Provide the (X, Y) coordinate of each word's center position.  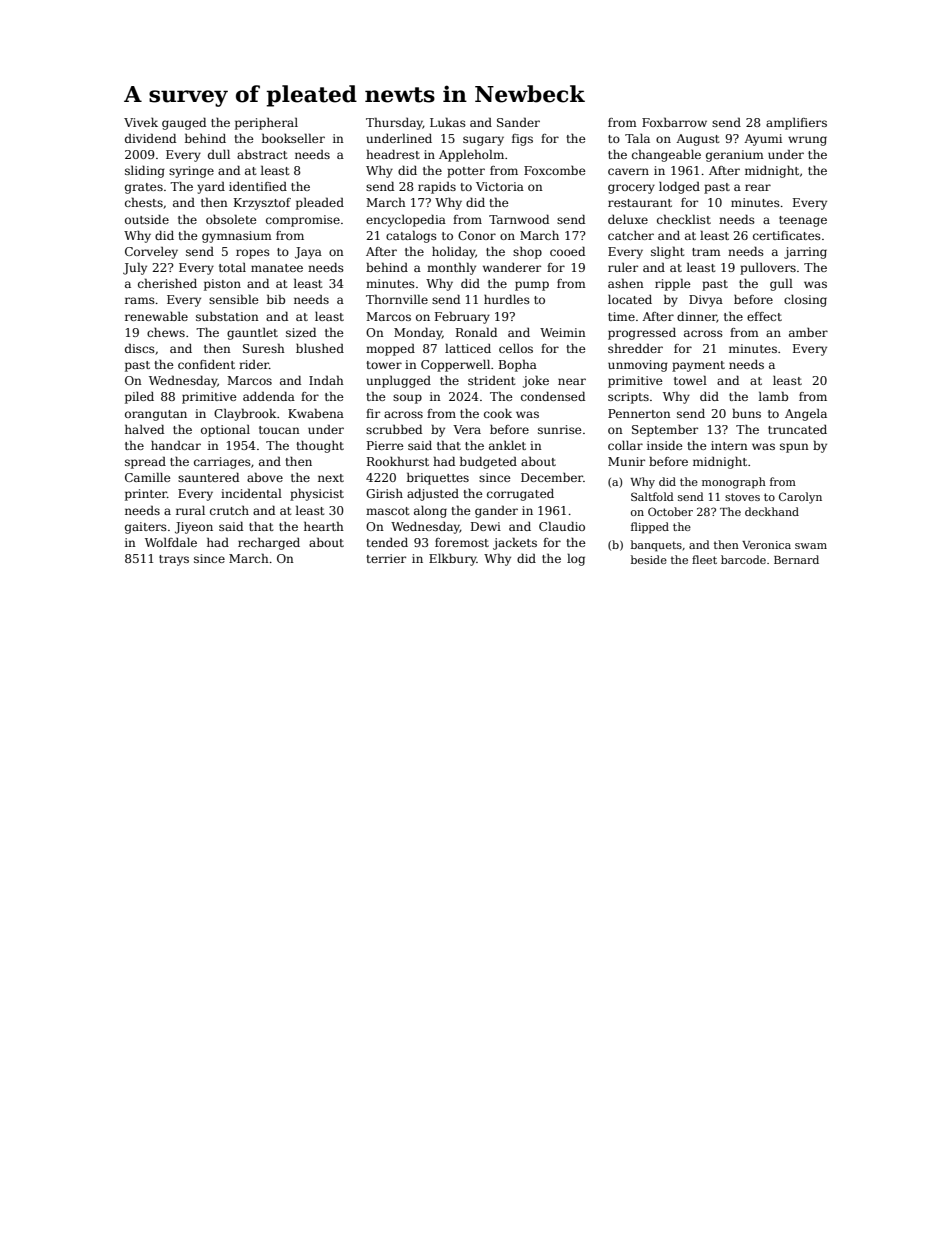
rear (758, 187)
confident (206, 364)
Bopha (518, 365)
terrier (386, 558)
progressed (642, 334)
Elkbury (453, 559)
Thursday (394, 123)
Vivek (141, 122)
